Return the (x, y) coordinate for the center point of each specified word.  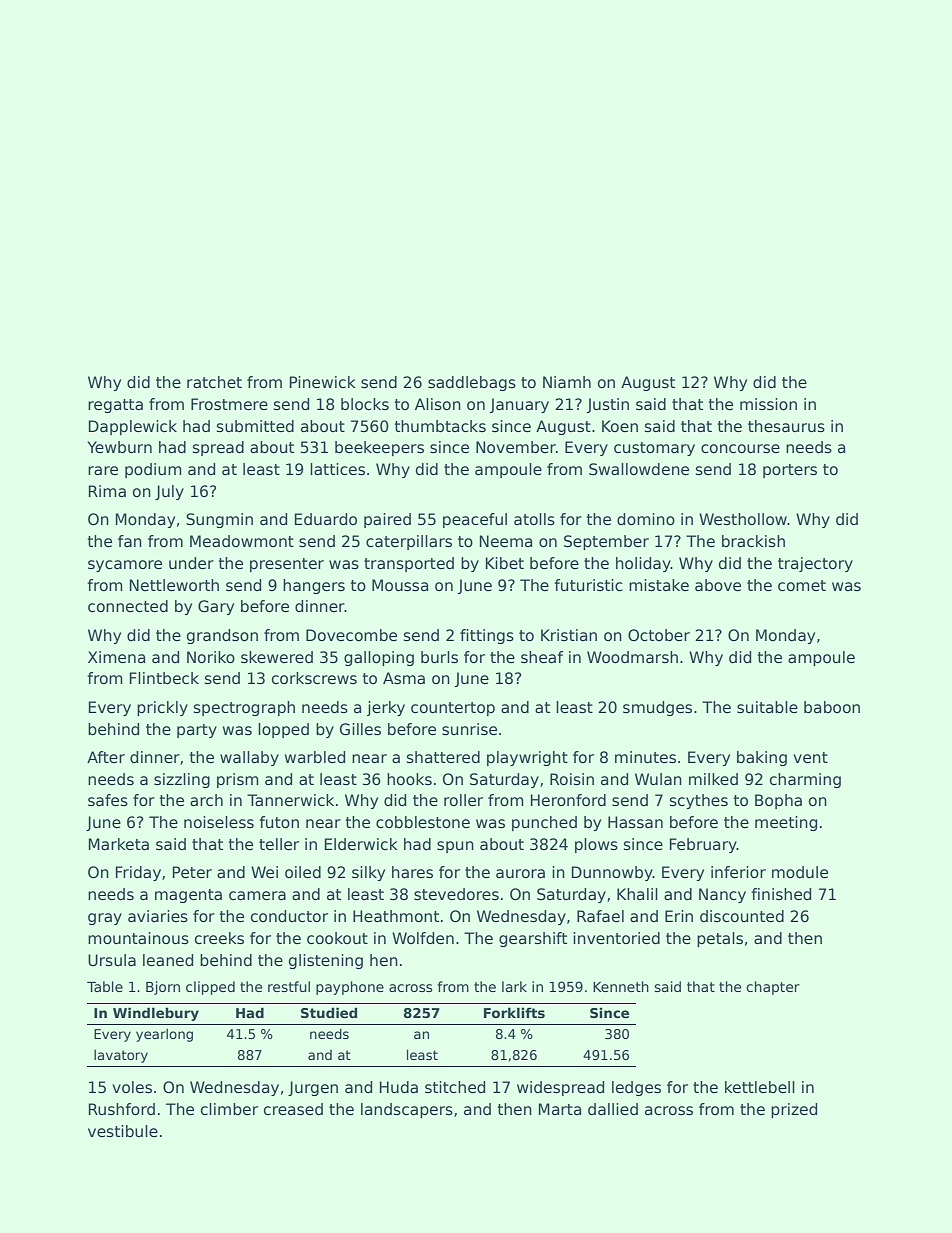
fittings (487, 636)
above (718, 585)
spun (455, 847)
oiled (303, 872)
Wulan (658, 779)
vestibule (123, 1131)
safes (108, 800)
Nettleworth (174, 585)
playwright (527, 758)
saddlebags (472, 383)
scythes (699, 801)
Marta (560, 1109)
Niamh (567, 382)
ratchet (214, 382)
